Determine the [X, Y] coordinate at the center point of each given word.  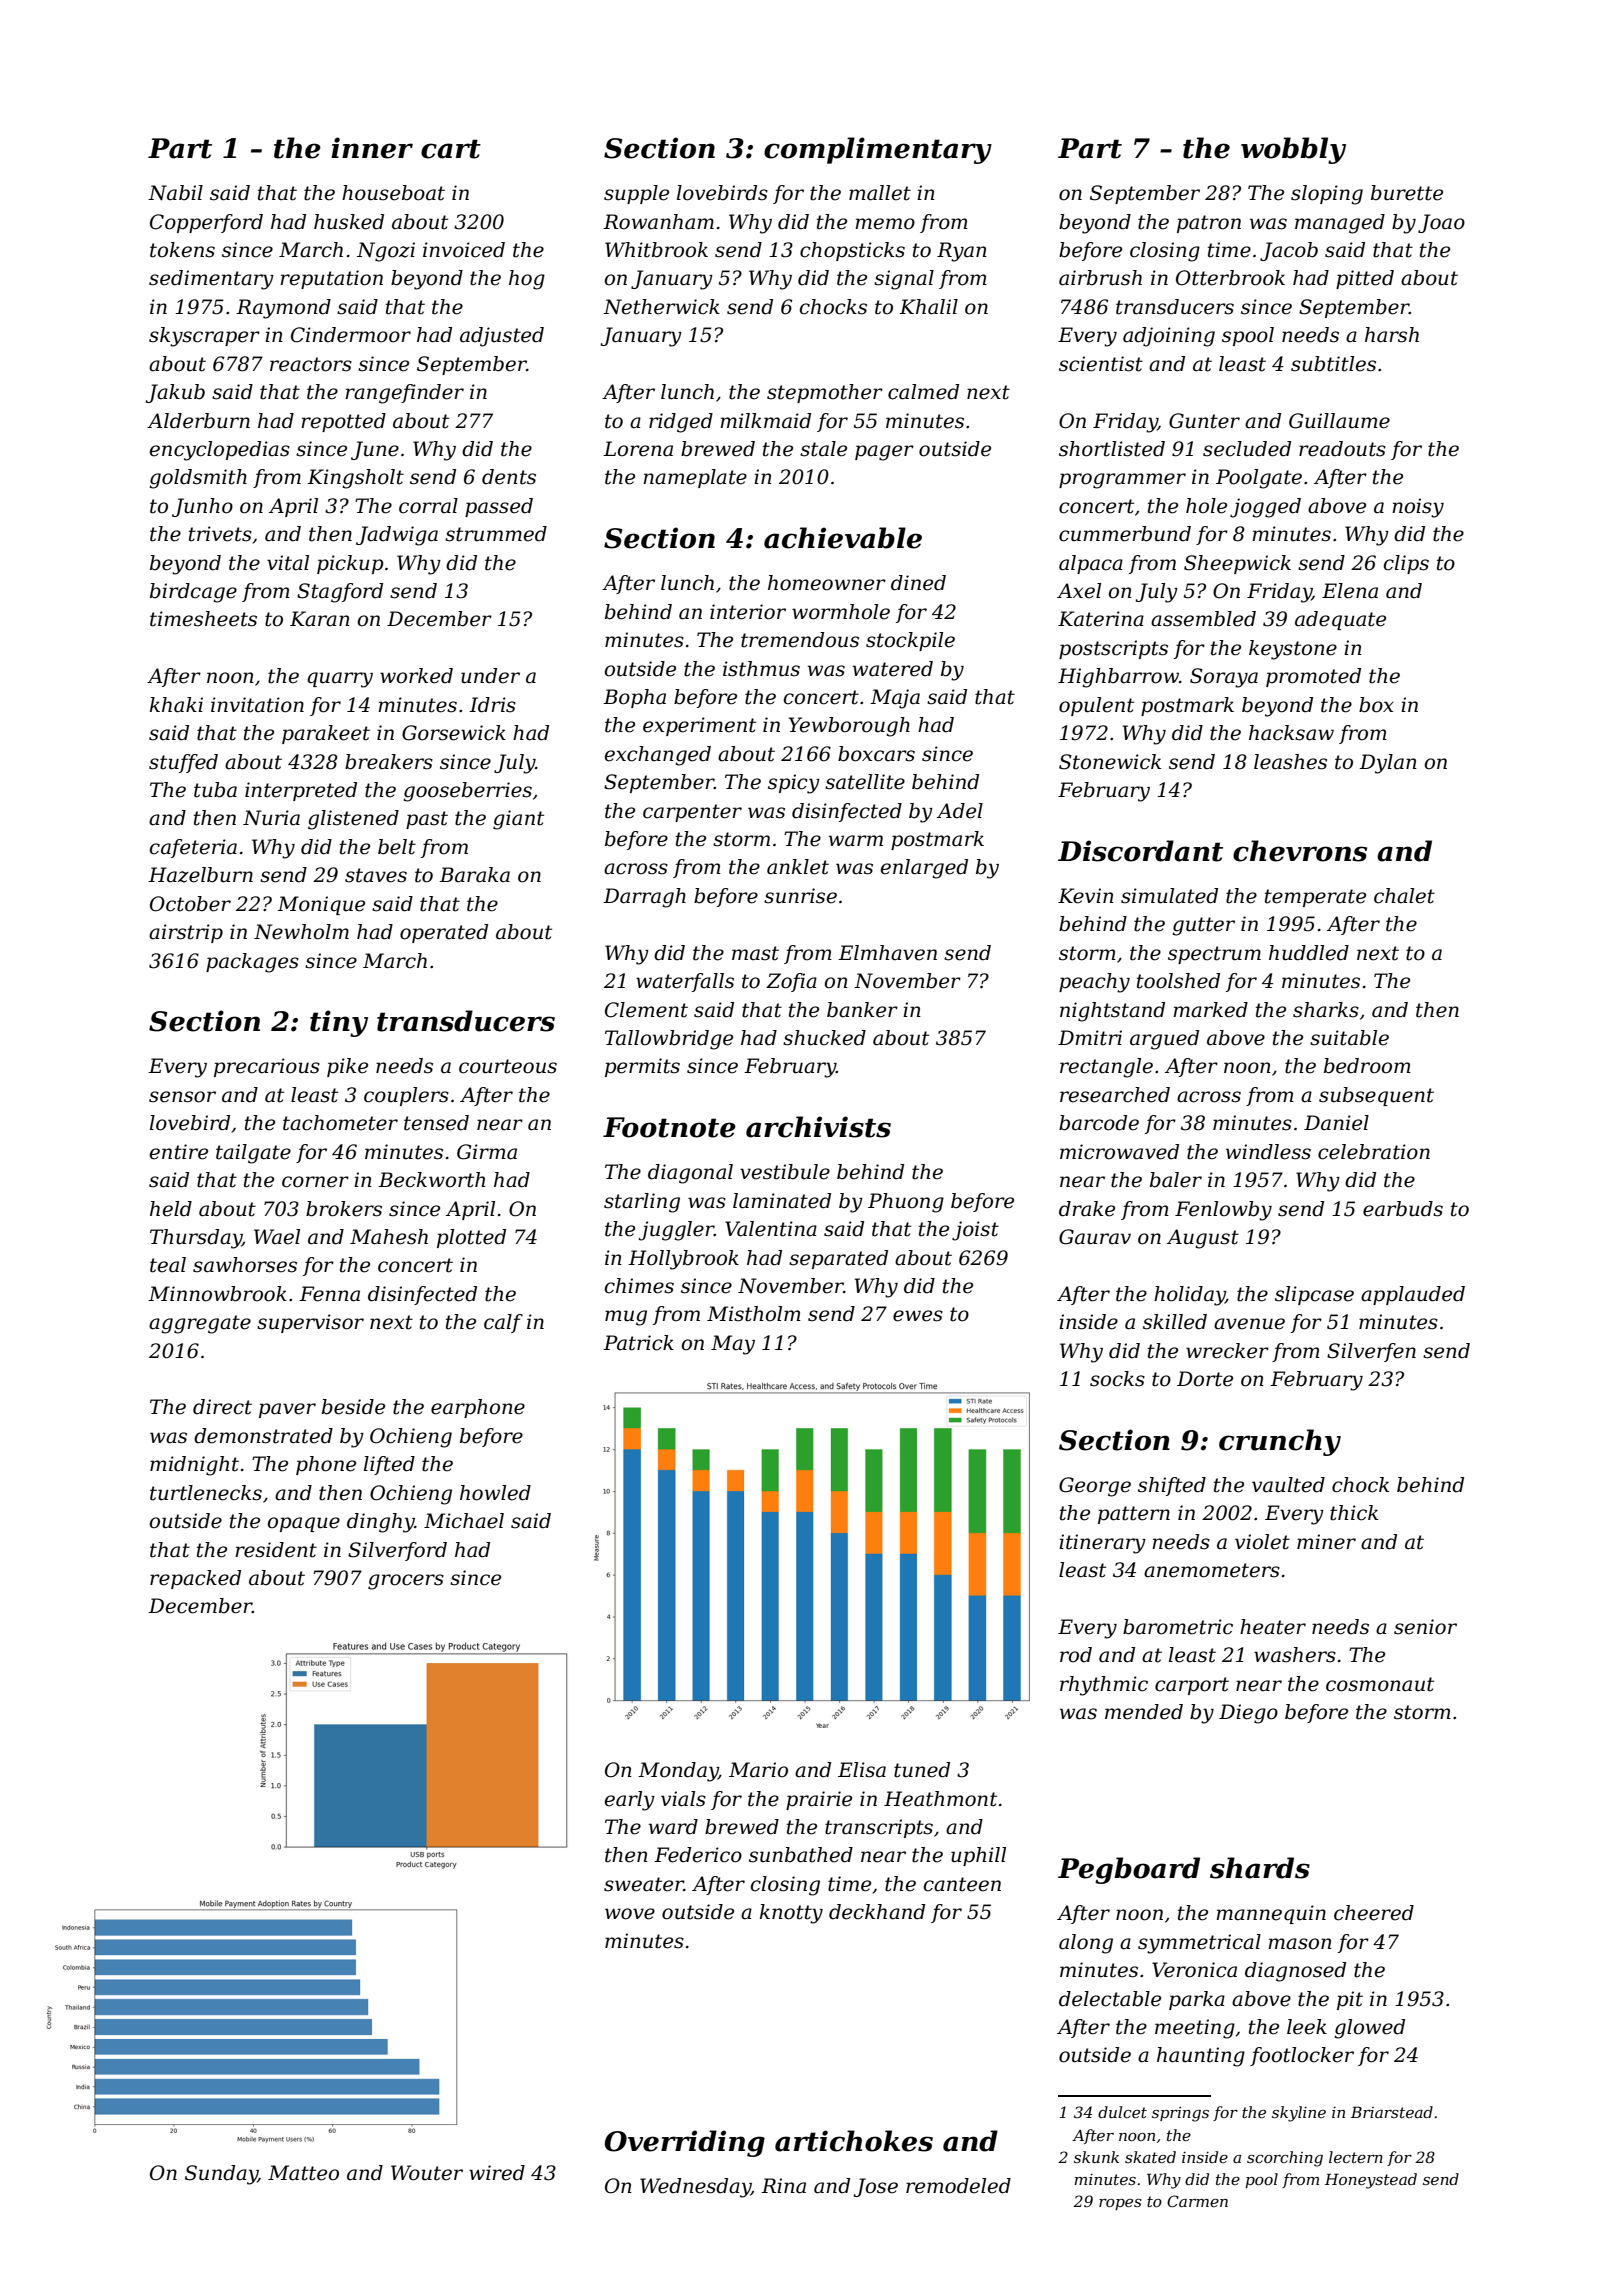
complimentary [878, 150]
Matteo [303, 2173]
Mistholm [754, 1314]
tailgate [253, 1154]
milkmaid [765, 421]
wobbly [1293, 150]
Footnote [669, 1127]
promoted [1313, 677]
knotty [791, 1914]
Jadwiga [397, 536]
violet [1262, 1542]
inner [372, 148]
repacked [195, 1579]
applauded [1413, 1295]
